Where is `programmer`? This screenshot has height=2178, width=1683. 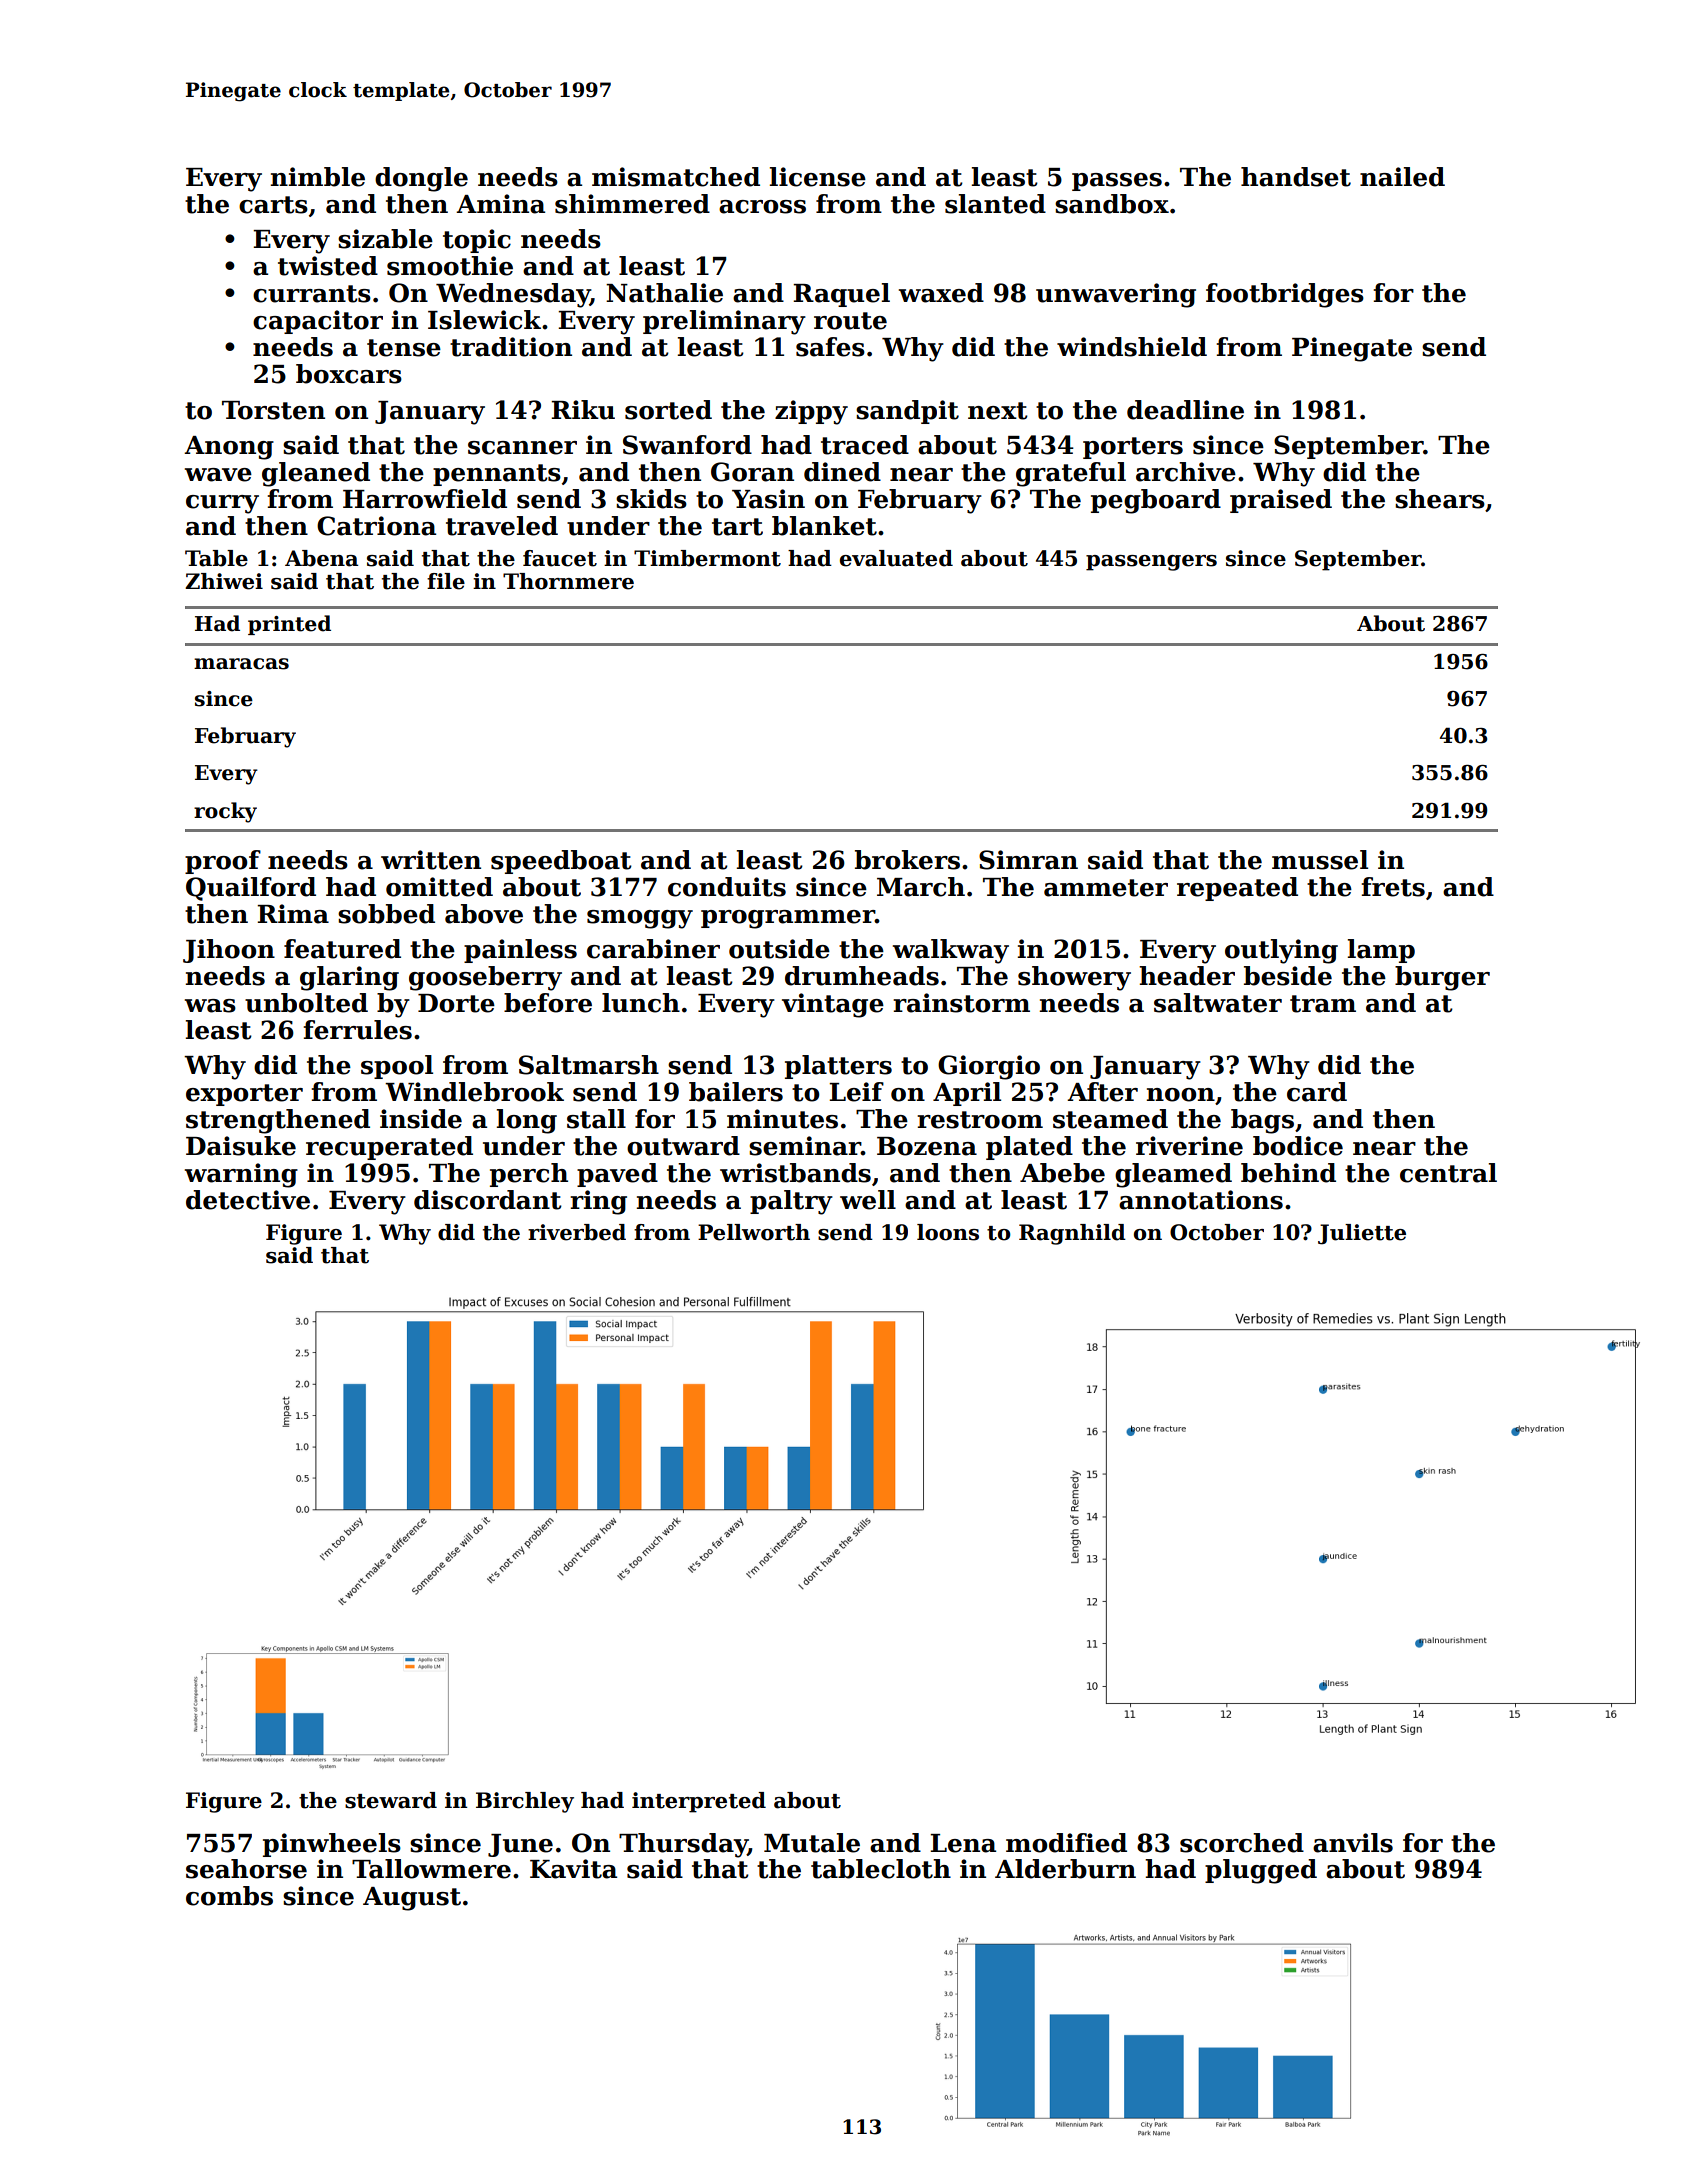
programmer is located at coordinates (788, 919).
